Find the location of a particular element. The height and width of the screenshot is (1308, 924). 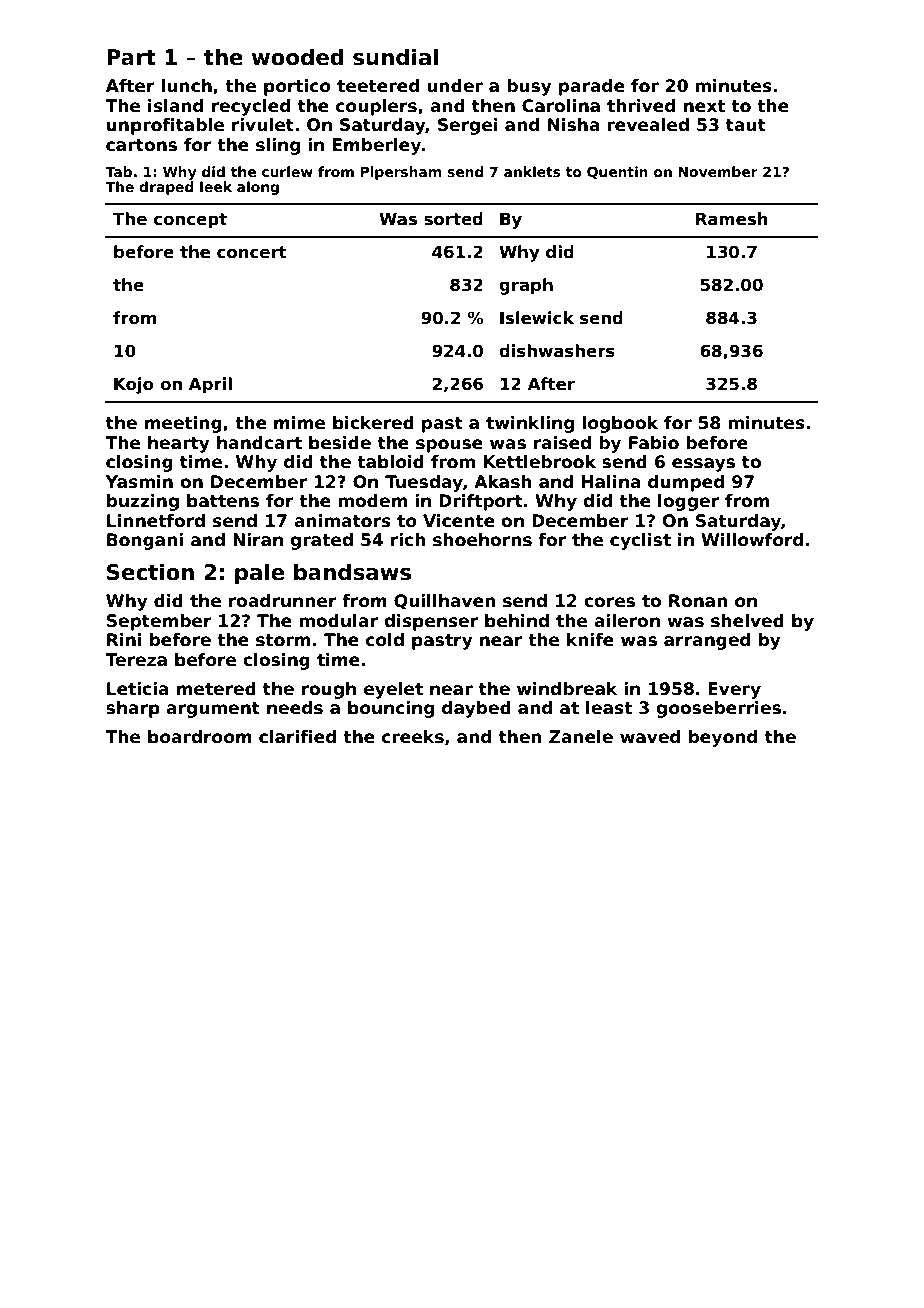

meeting is located at coordinates (183, 424).
